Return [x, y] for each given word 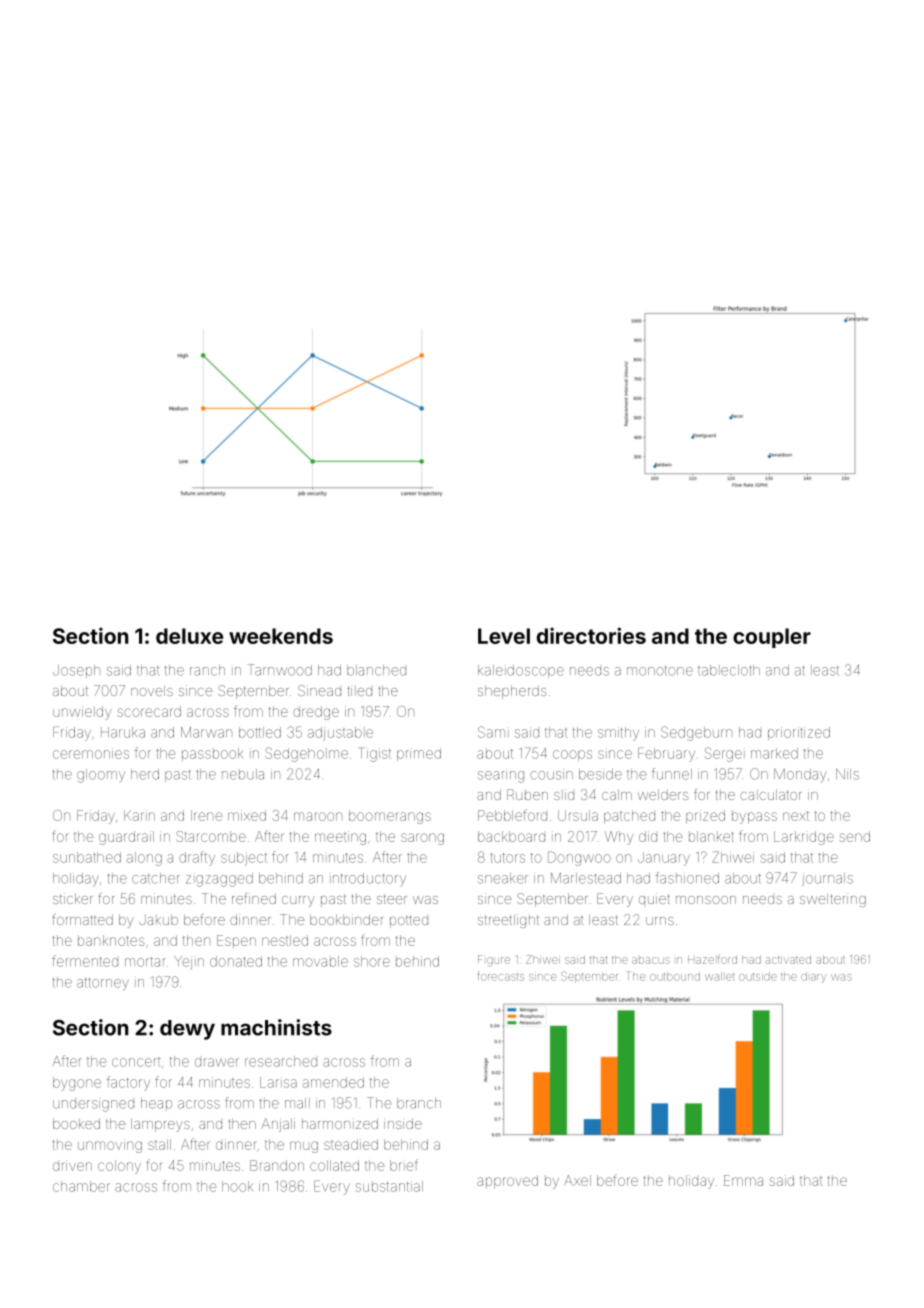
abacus [651, 960]
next [796, 816]
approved [507, 1181]
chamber [81, 1186]
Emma [743, 1180]
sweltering [833, 900]
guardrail [126, 838]
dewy [187, 1030]
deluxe [189, 636]
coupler [772, 638]
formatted [82, 919]
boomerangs [390, 817]
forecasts [501, 976]
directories [591, 635]
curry [298, 901]
